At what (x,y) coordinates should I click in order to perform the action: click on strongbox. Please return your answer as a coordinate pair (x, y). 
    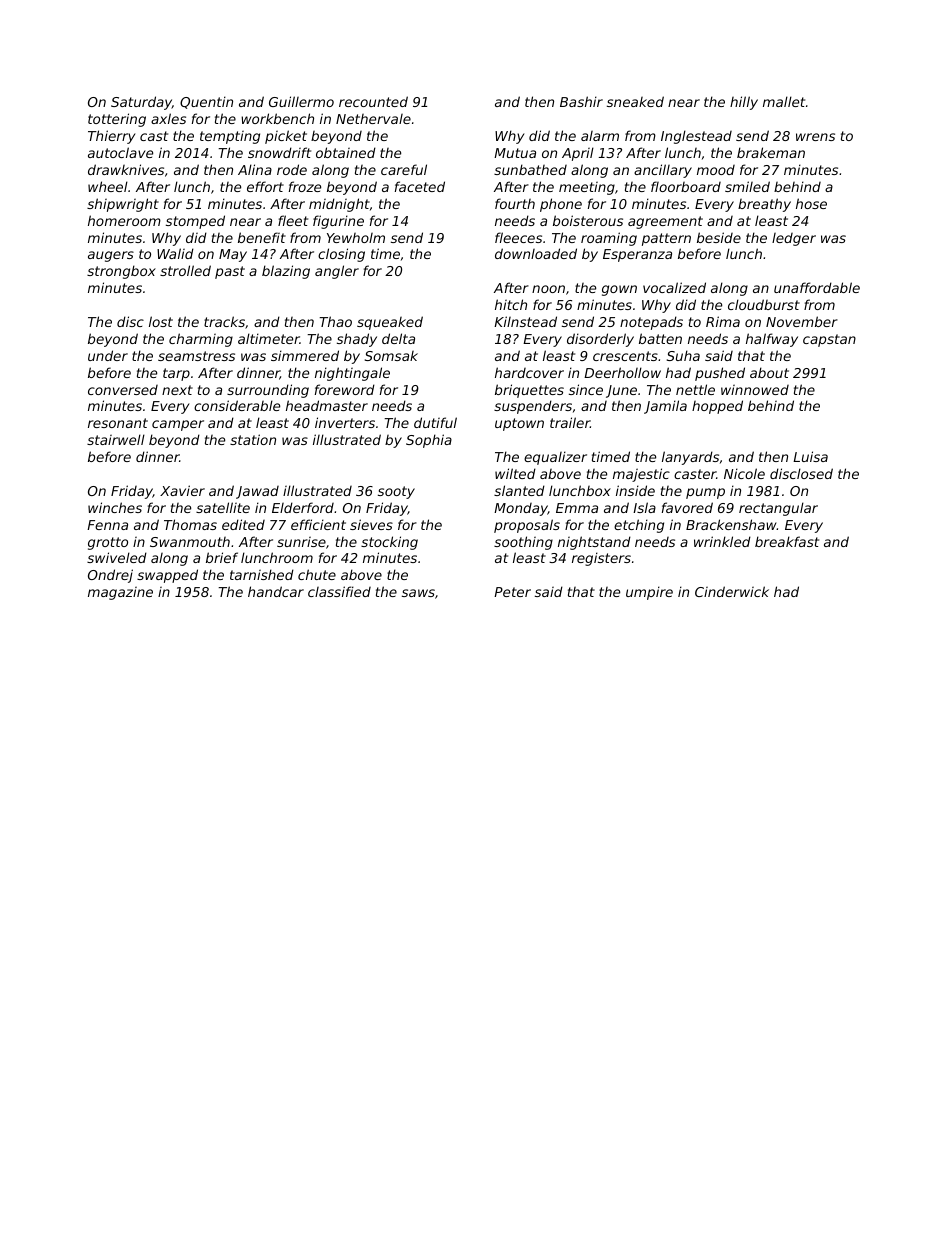
    Looking at the image, I should click on (121, 272).
